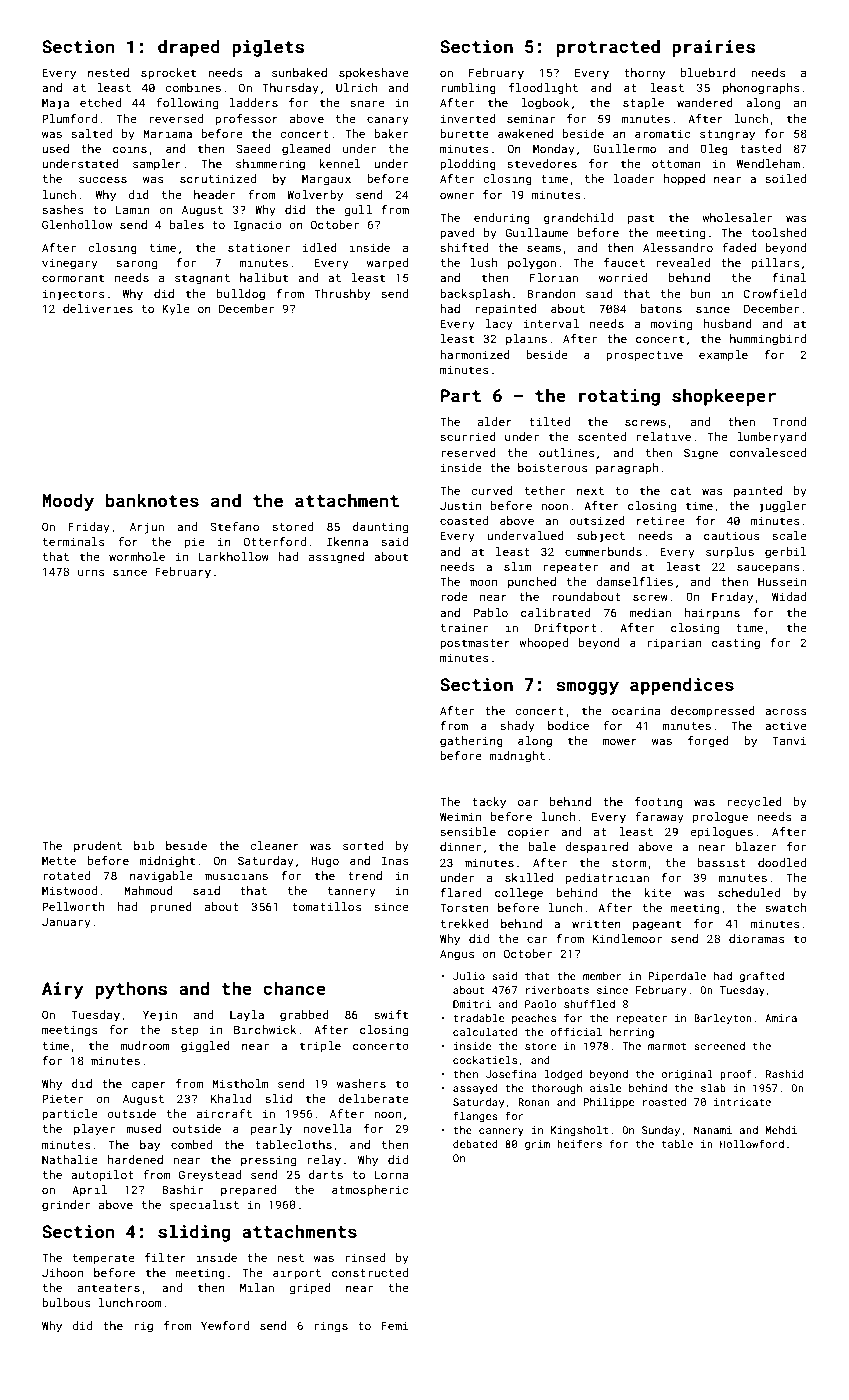 This page has height=1400, width=849. What do you see at coordinates (519, 894) in the page?
I see `college` at bounding box center [519, 894].
